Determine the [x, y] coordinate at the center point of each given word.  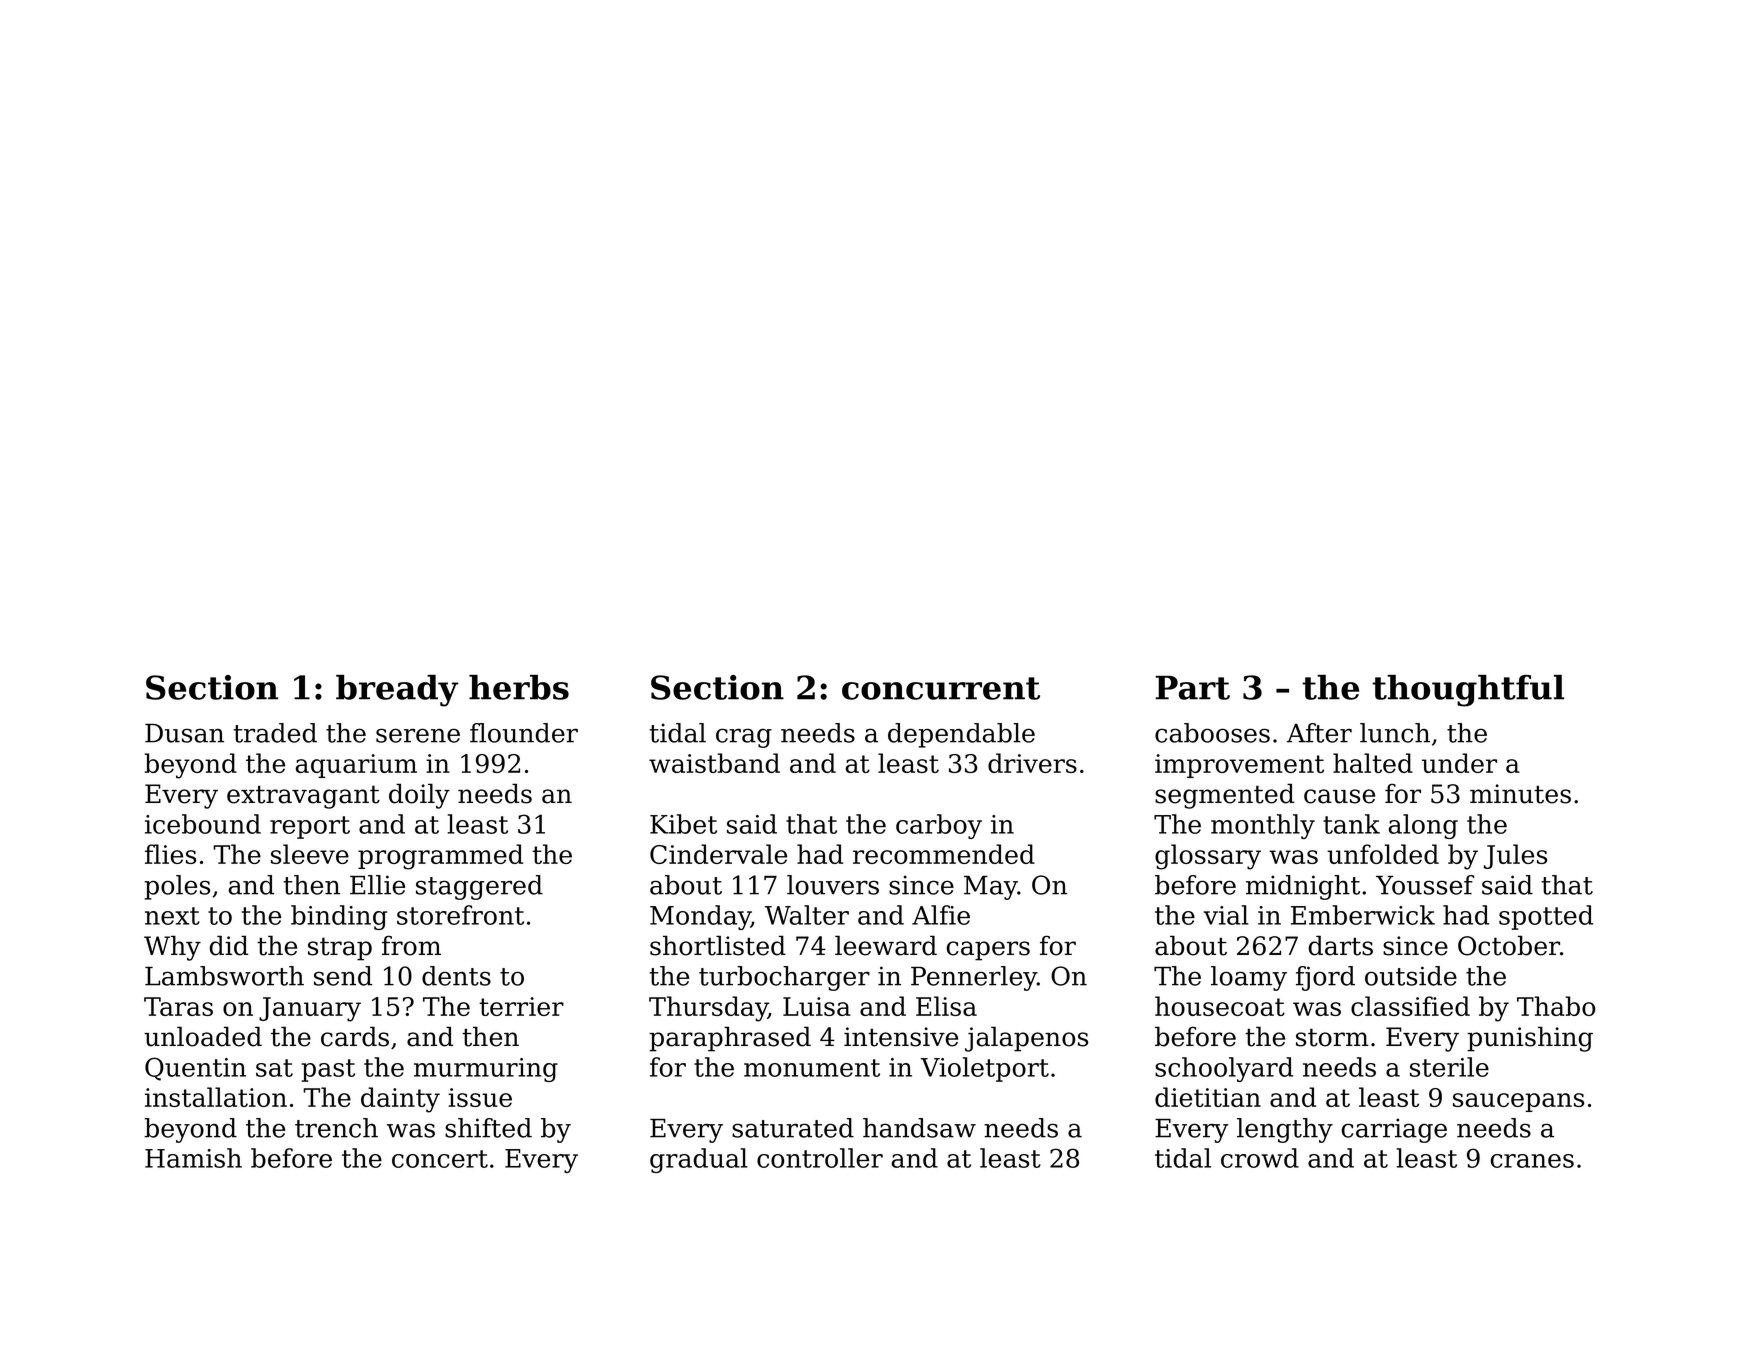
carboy [939, 826]
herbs [519, 687]
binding [339, 917]
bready [397, 691]
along [1423, 826]
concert [440, 1159]
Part [1192, 688]
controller [820, 1158]
